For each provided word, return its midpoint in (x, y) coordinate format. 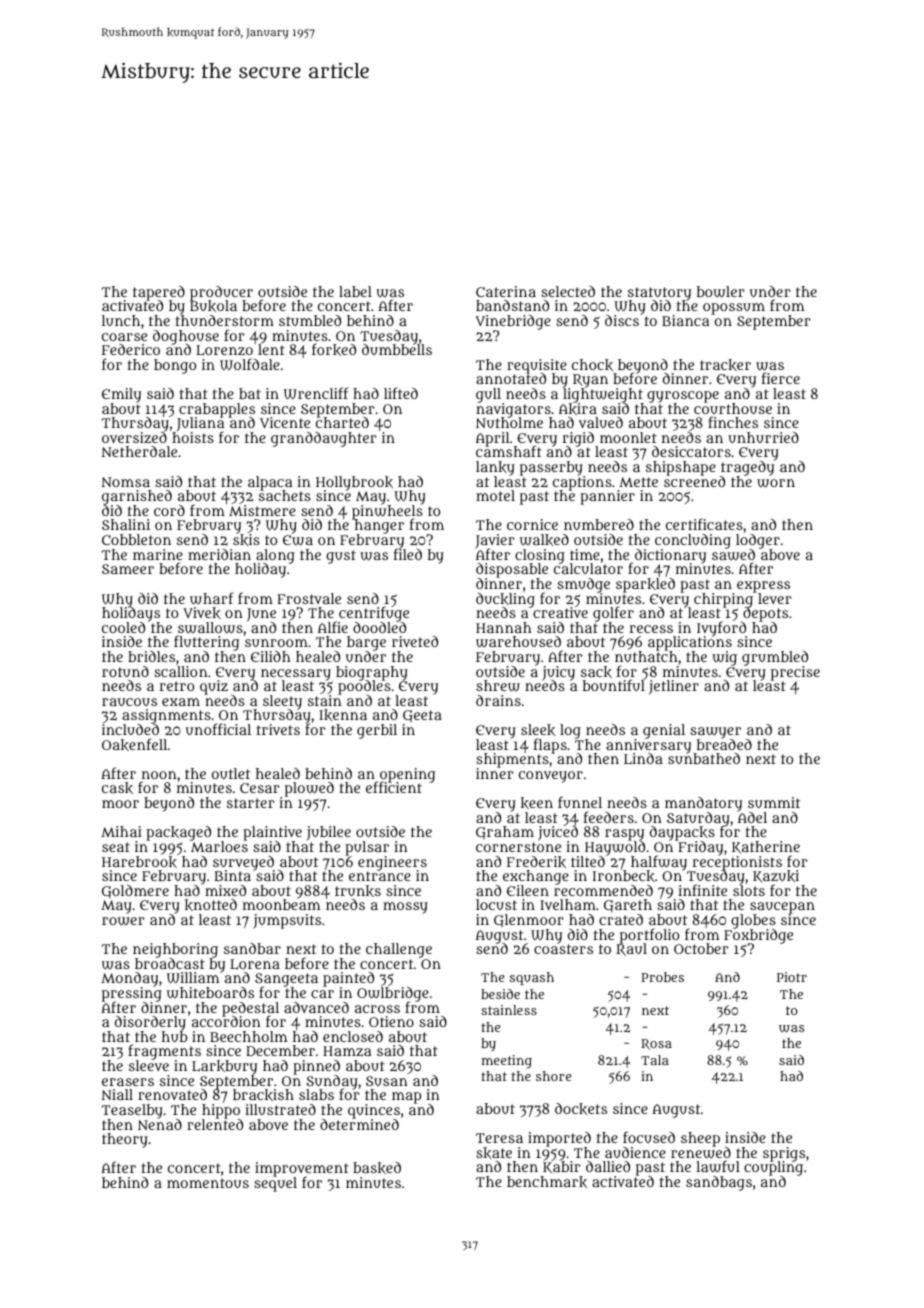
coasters (563, 949)
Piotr (792, 977)
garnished (137, 497)
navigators (513, 410)
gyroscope (683, 397)
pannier (607, 497)
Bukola (213, 306)
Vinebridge (513, 322)
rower (123, 921)
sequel (275, 1185)
